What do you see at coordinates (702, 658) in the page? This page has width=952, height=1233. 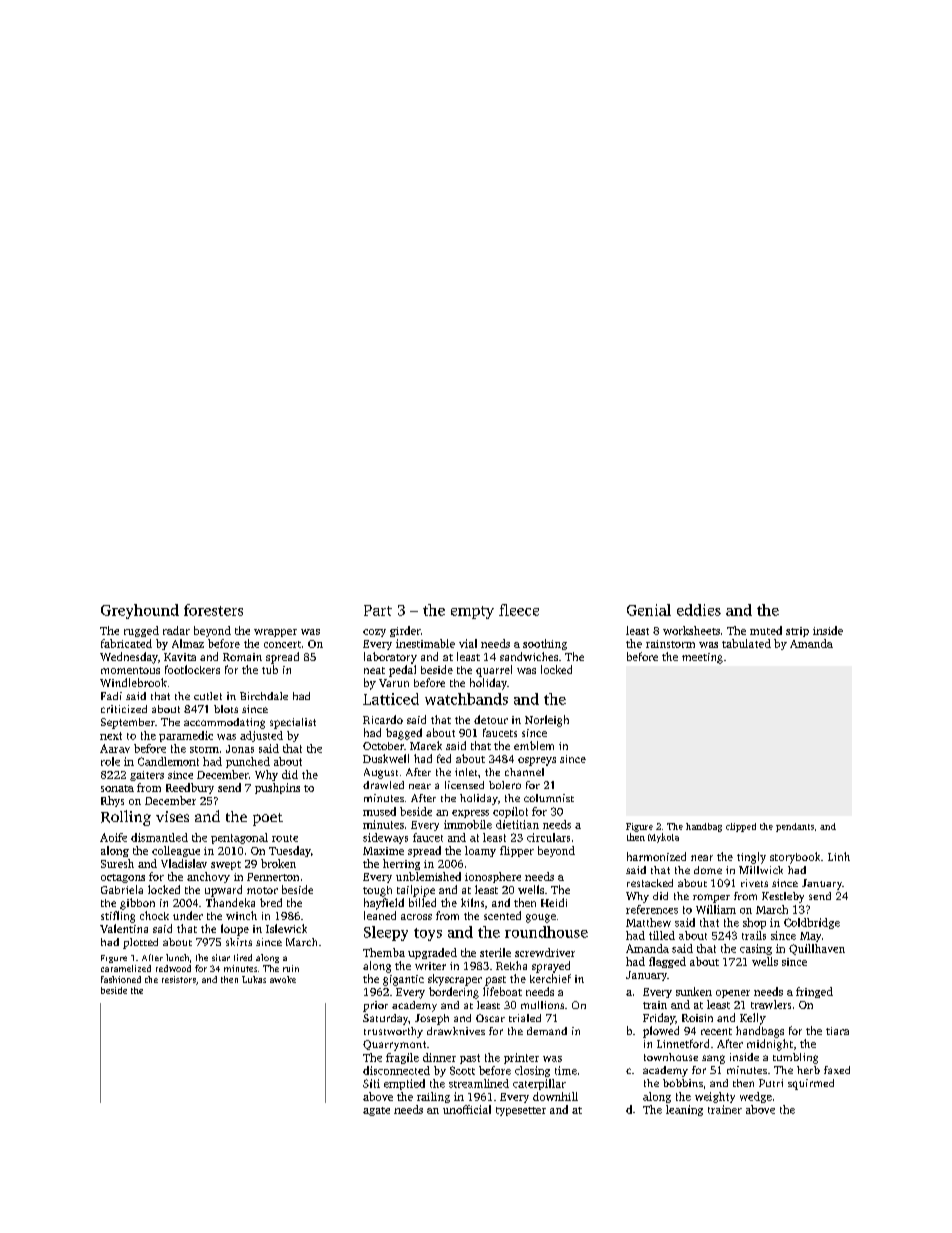 I see `meeting` at bounding box center [702, 658].
